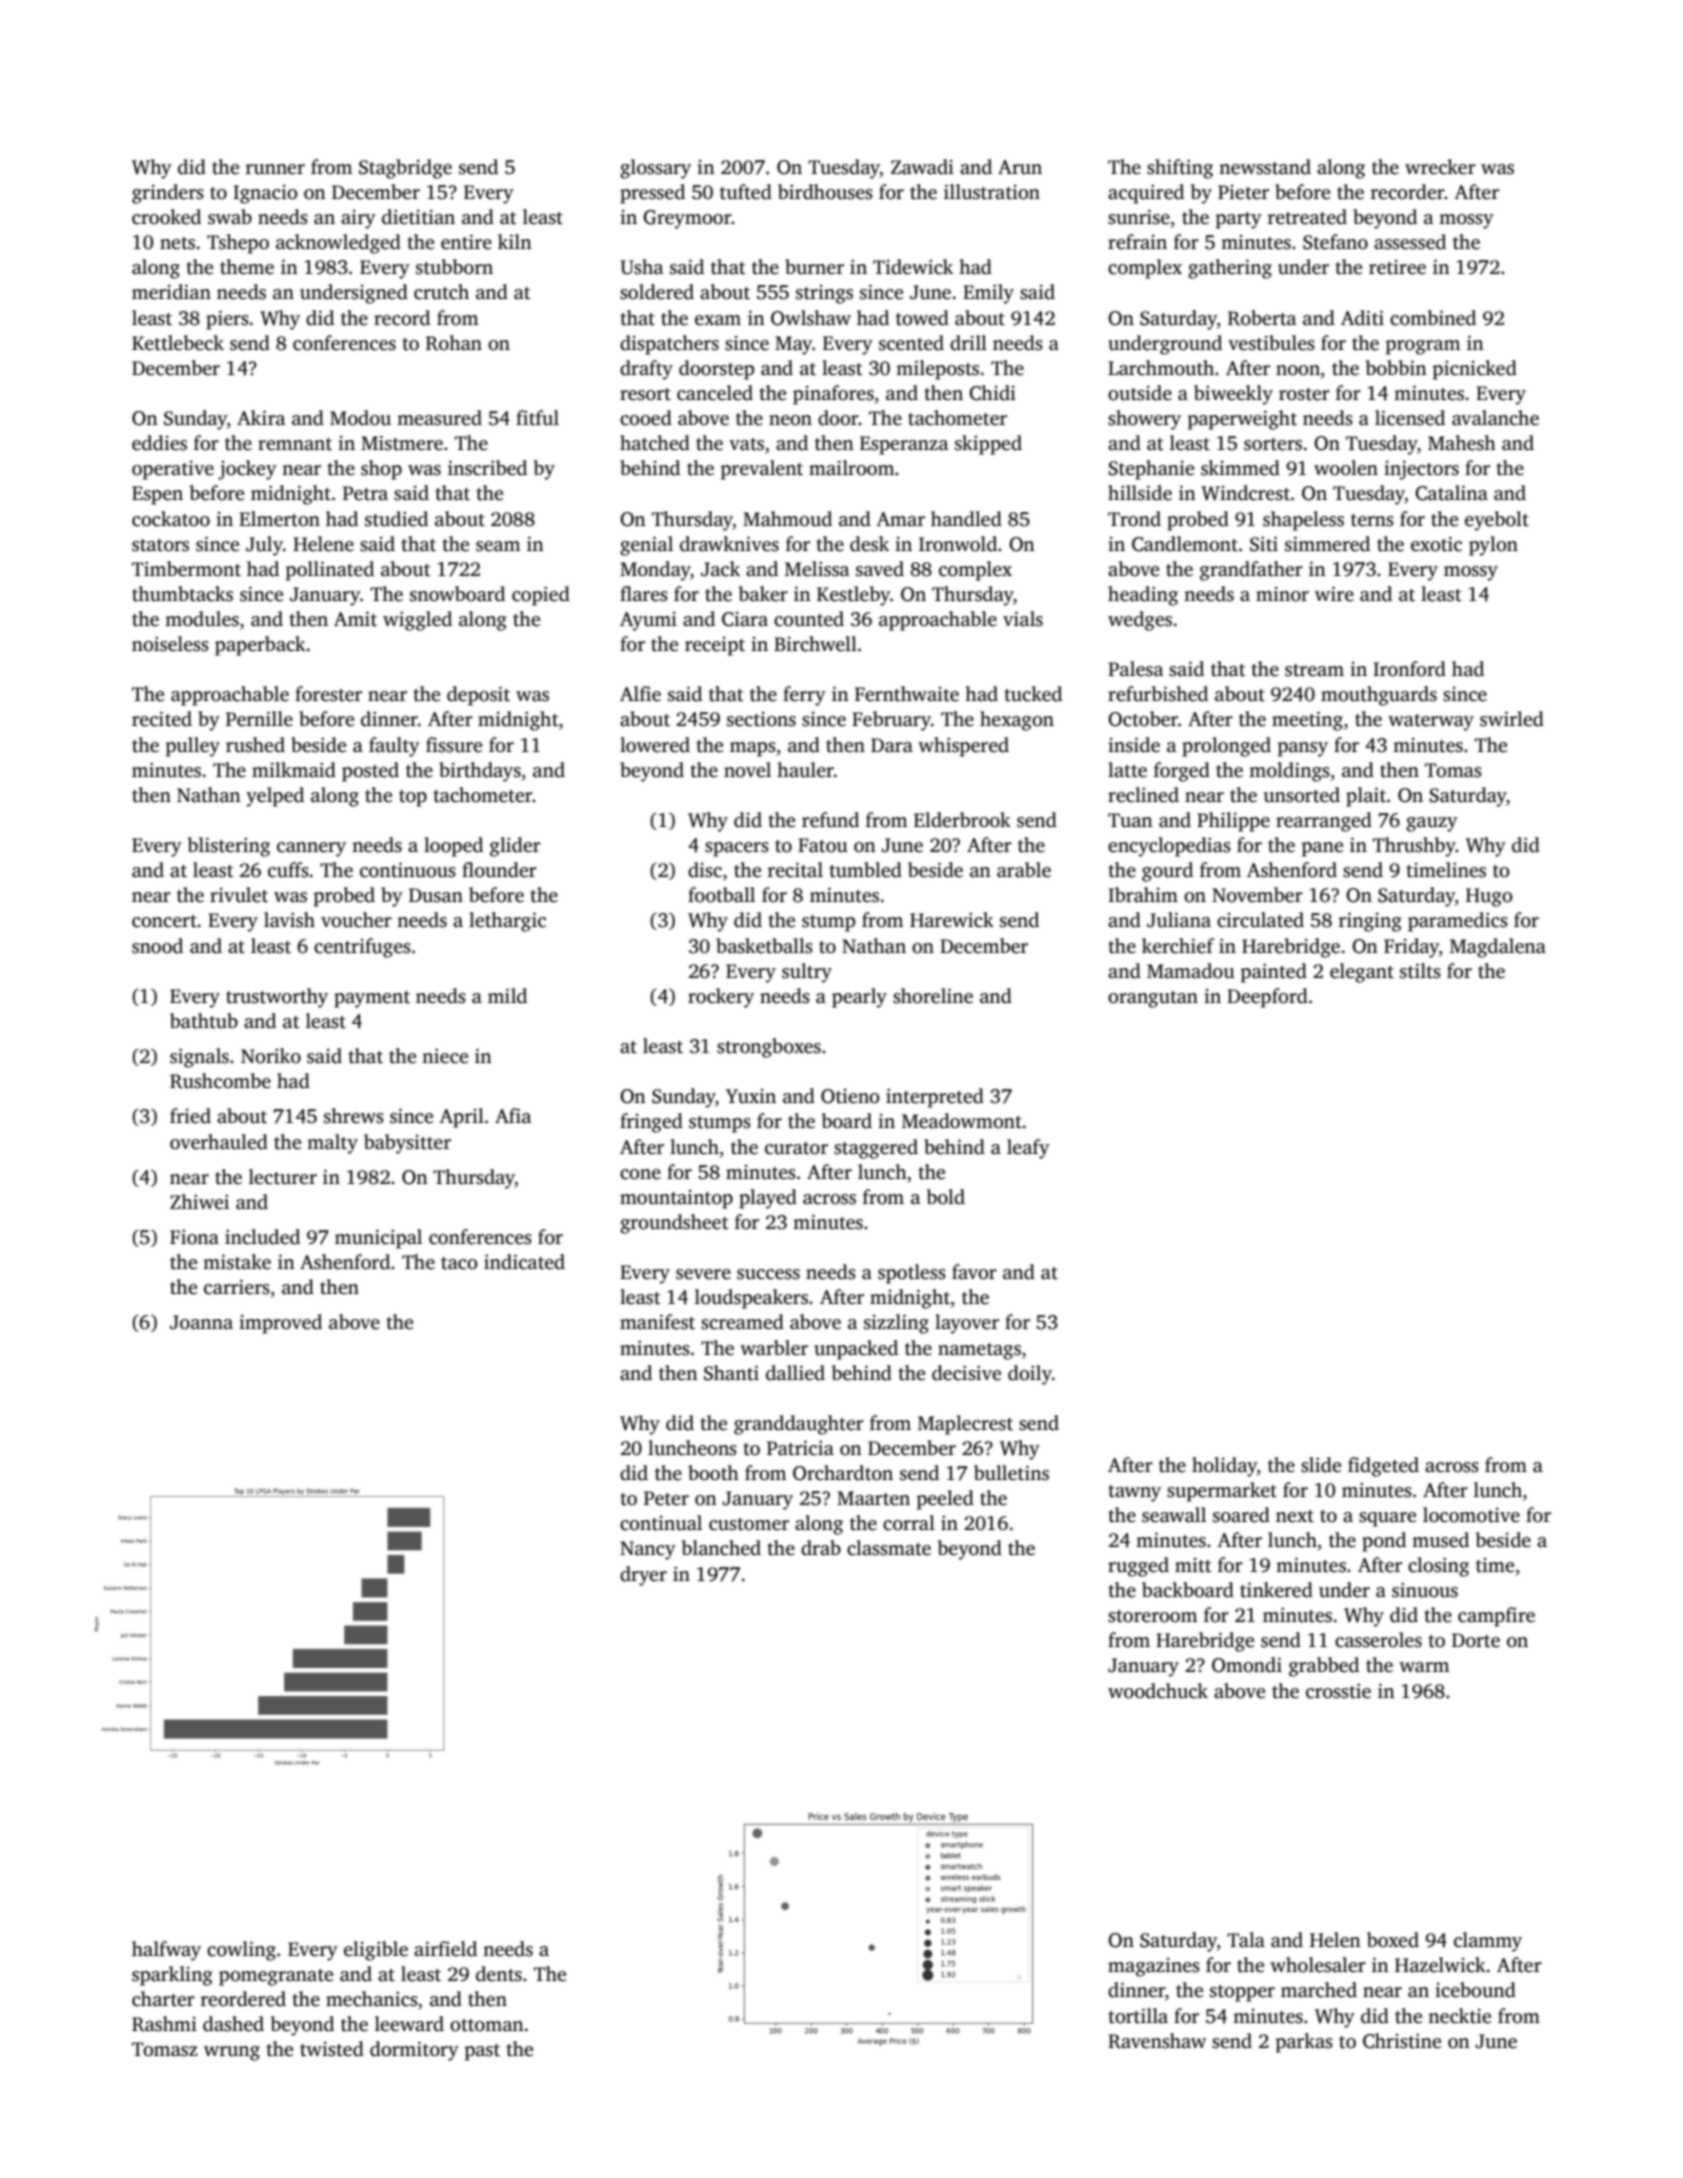 The width and height of the document is (1683, 2178). What do you see at coordinates (1146, 194) in the document?
I see `acquired` at bounding box center [1146, 194].
